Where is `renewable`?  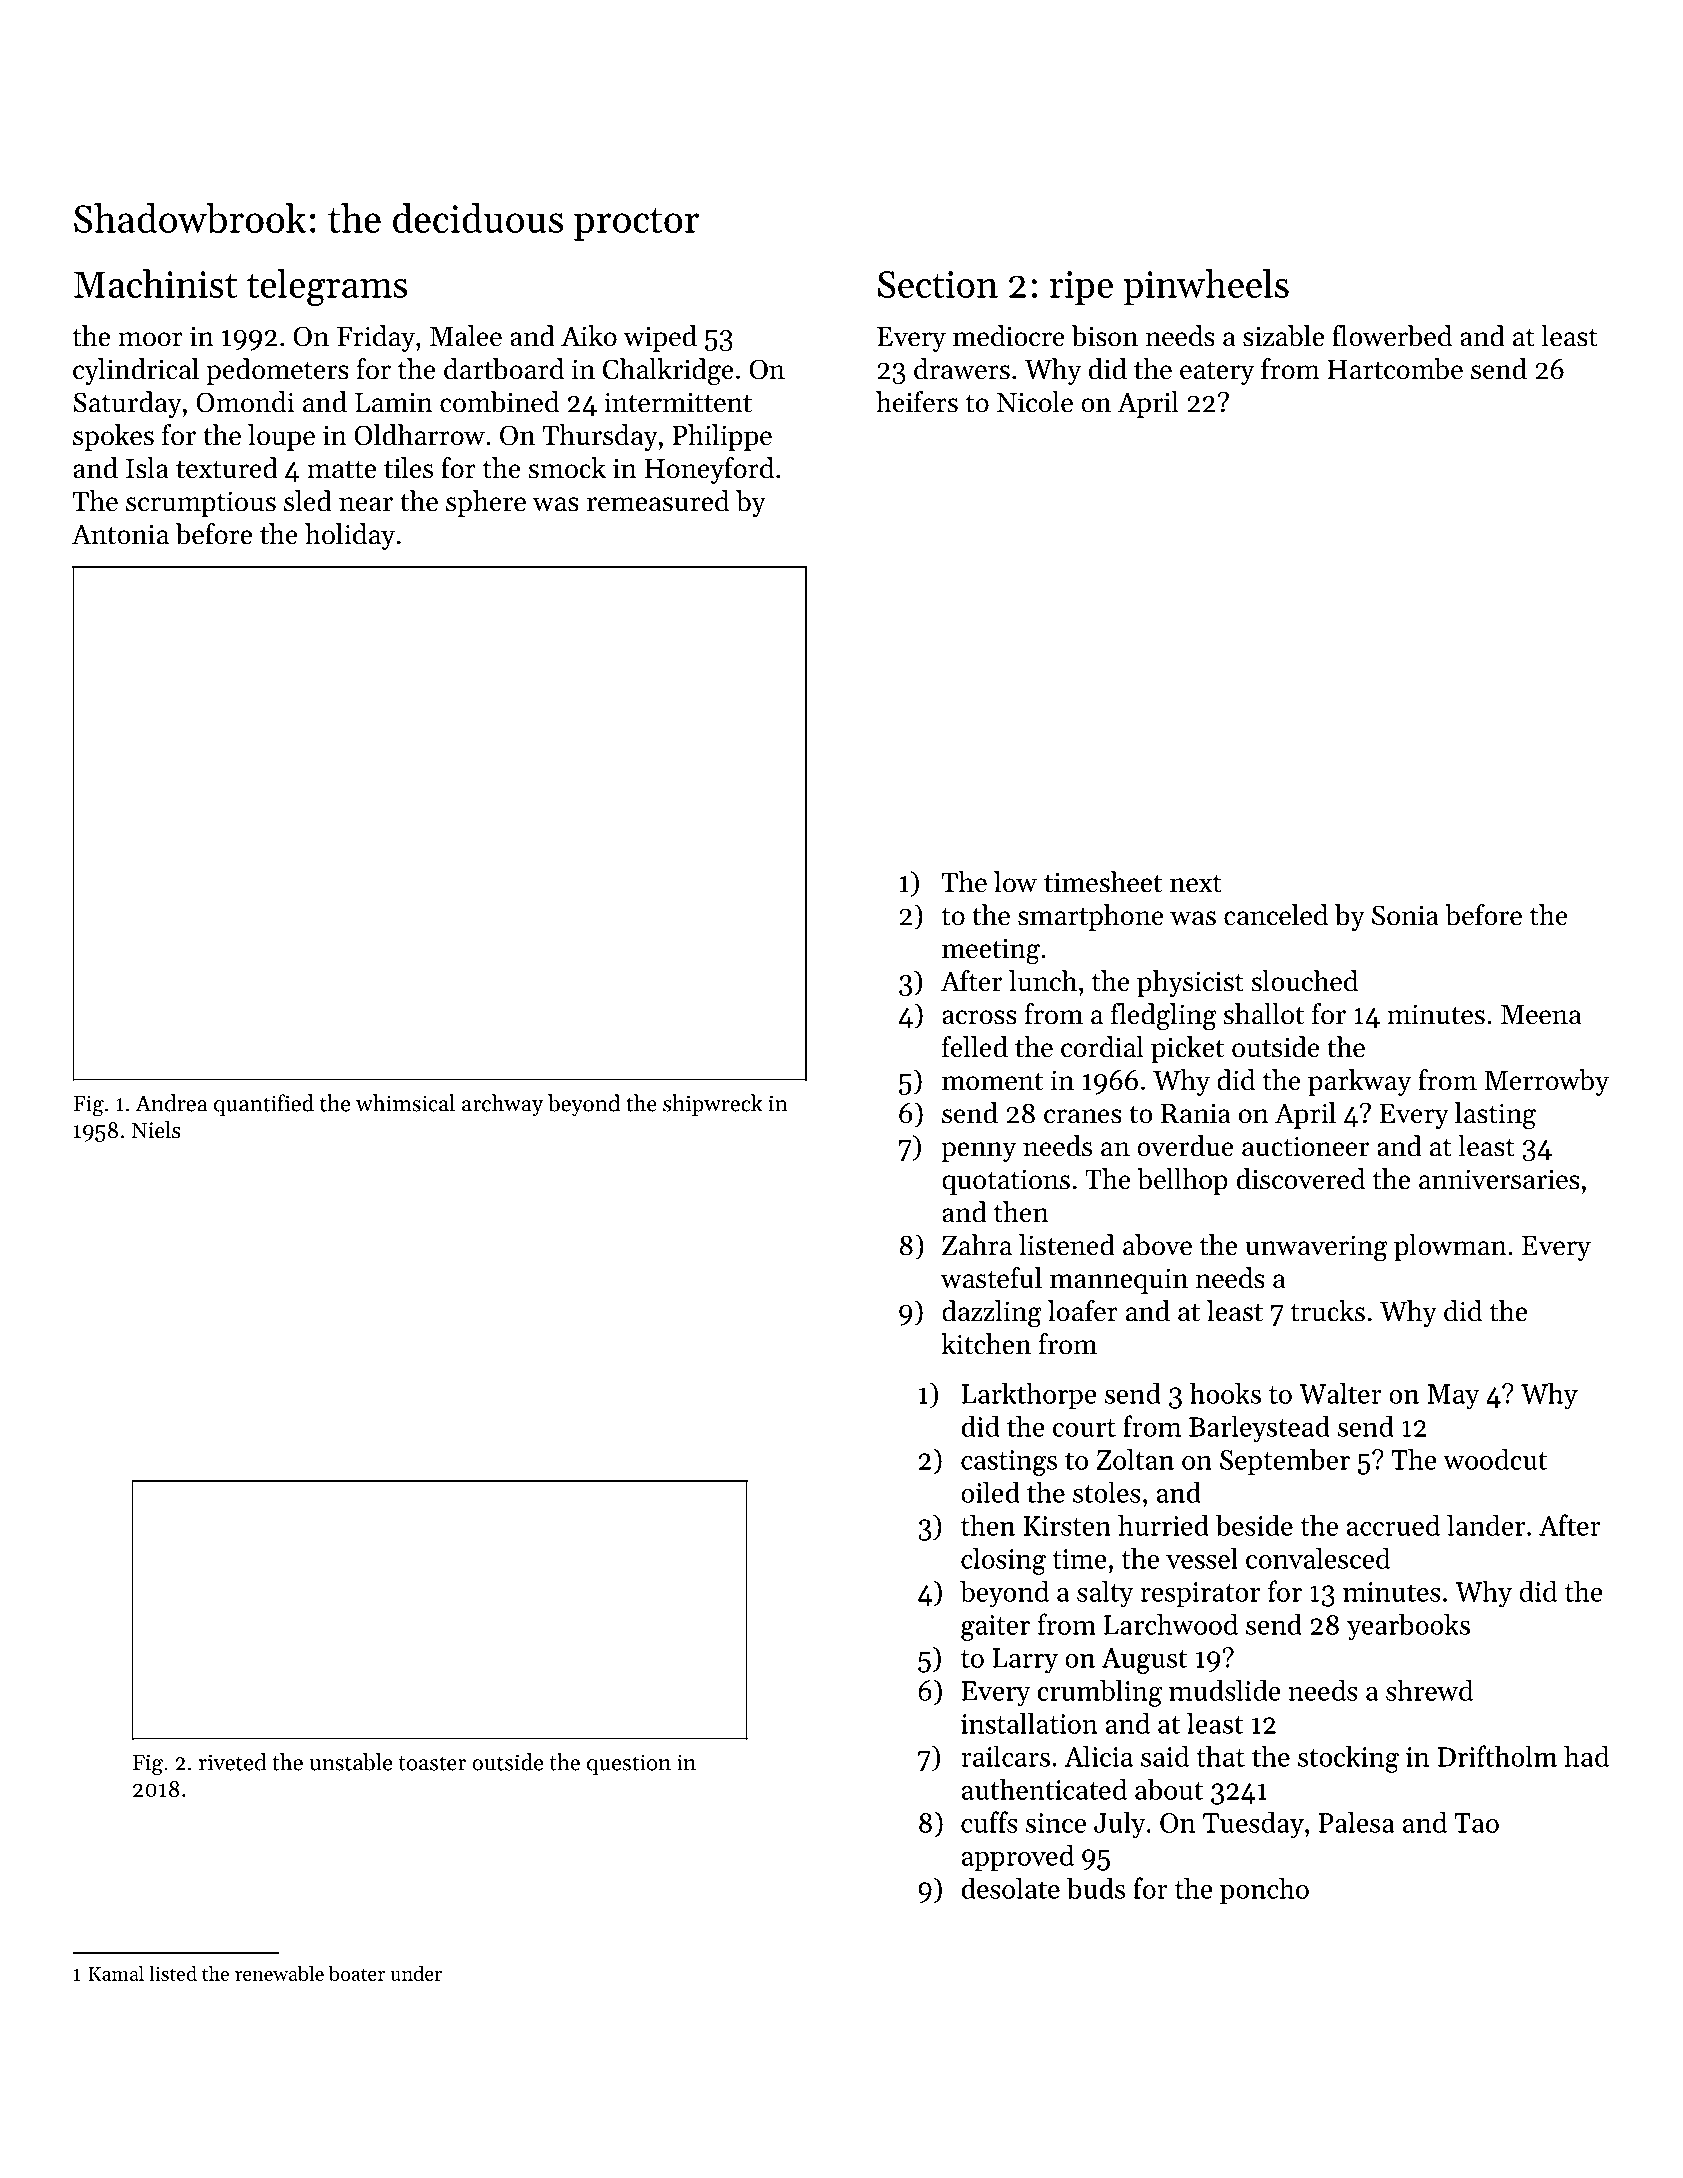 renewable is located at coordinates (279, 1973).
